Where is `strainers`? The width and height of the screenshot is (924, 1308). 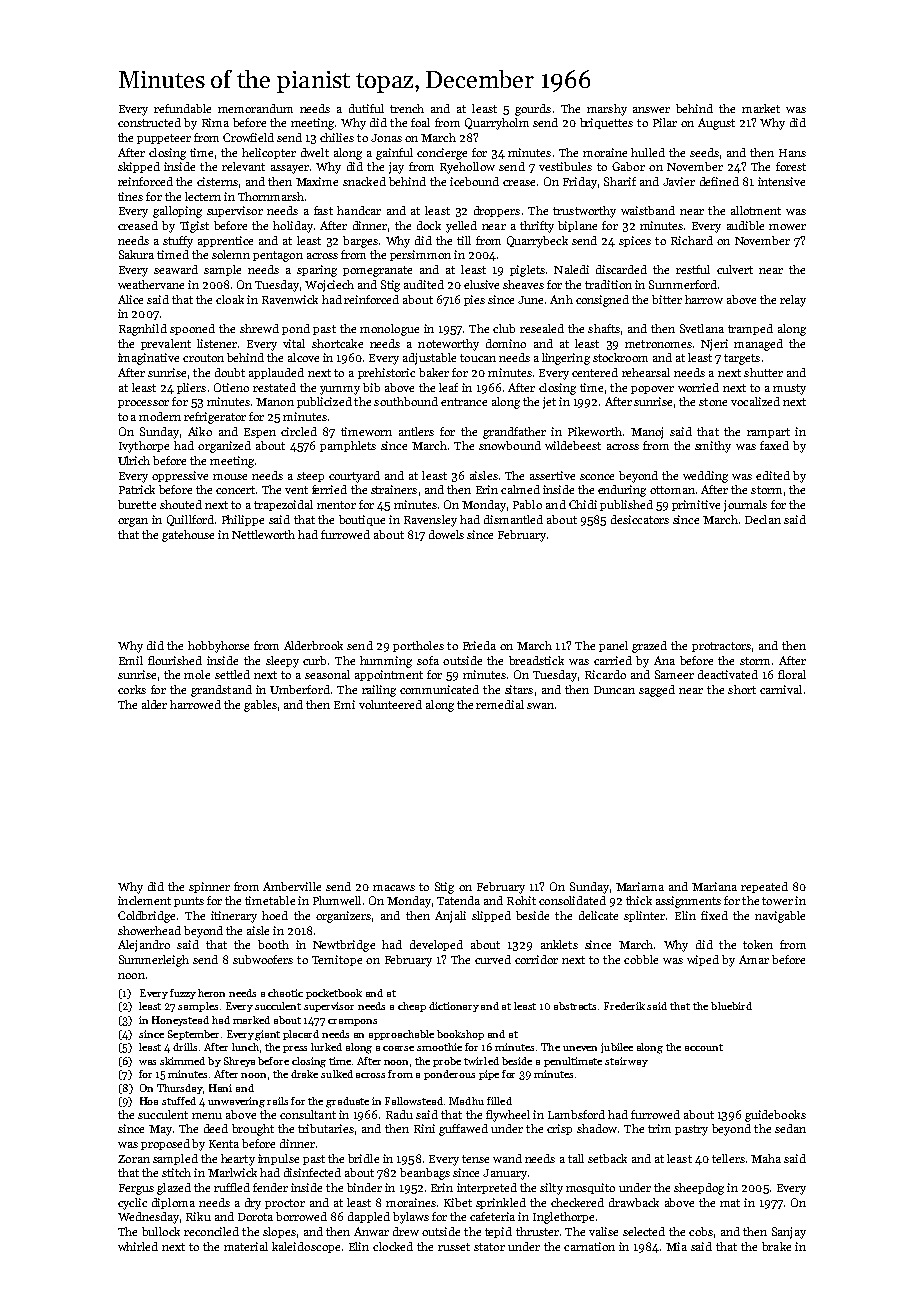
strainers is located at coordinates (394, 489).
